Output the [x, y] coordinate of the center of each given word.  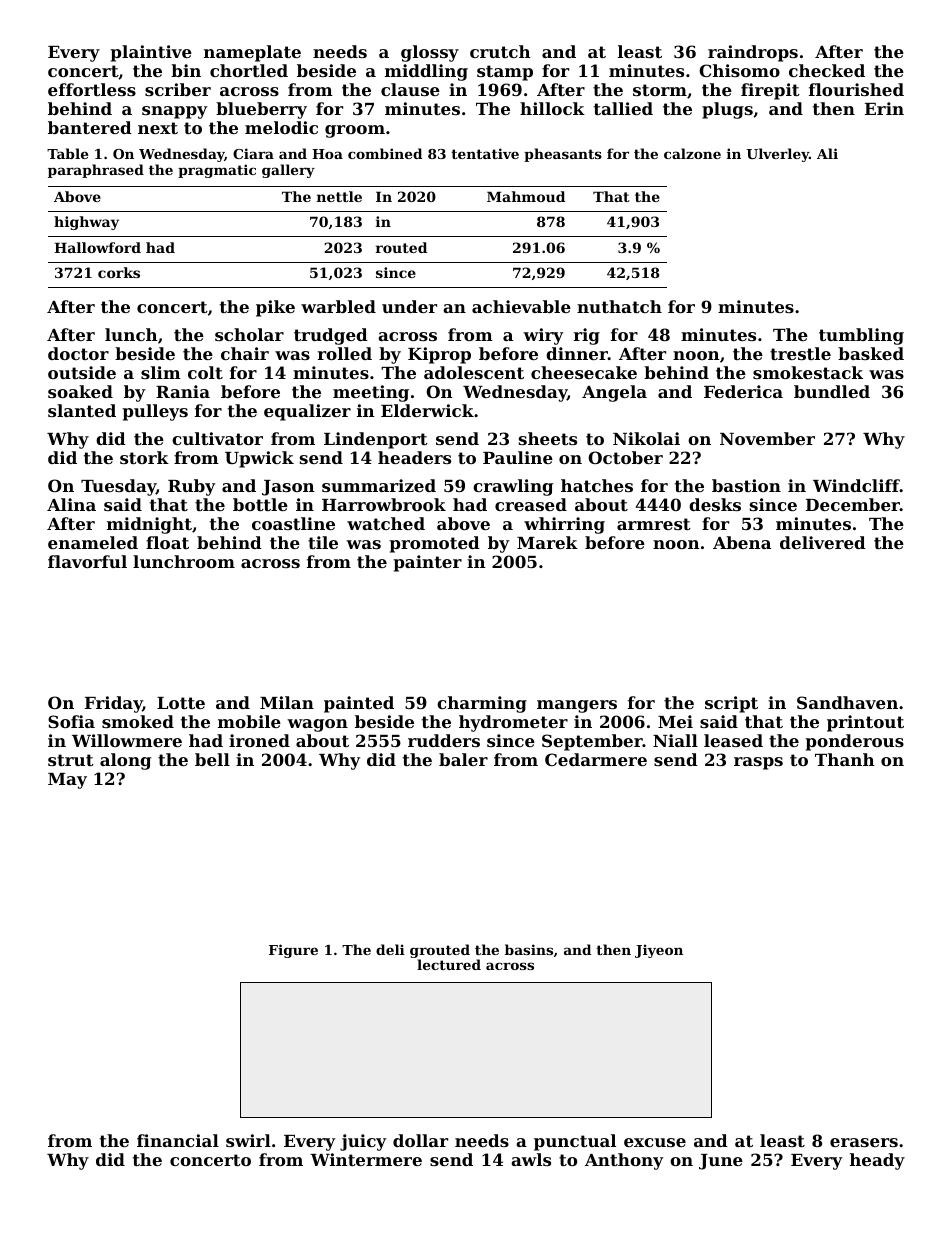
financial [178, 1140]
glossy [430, 53]
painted [359, 704]
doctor [78, 353]
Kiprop [439, 355]
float [167, 542]
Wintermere [366, 1159]
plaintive [151, 53]
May [67, 781]
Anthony [624, 1161]
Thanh [845, 759]
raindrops [753, 53]
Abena [742, 542]
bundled [832, 391]
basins [529, 949]
